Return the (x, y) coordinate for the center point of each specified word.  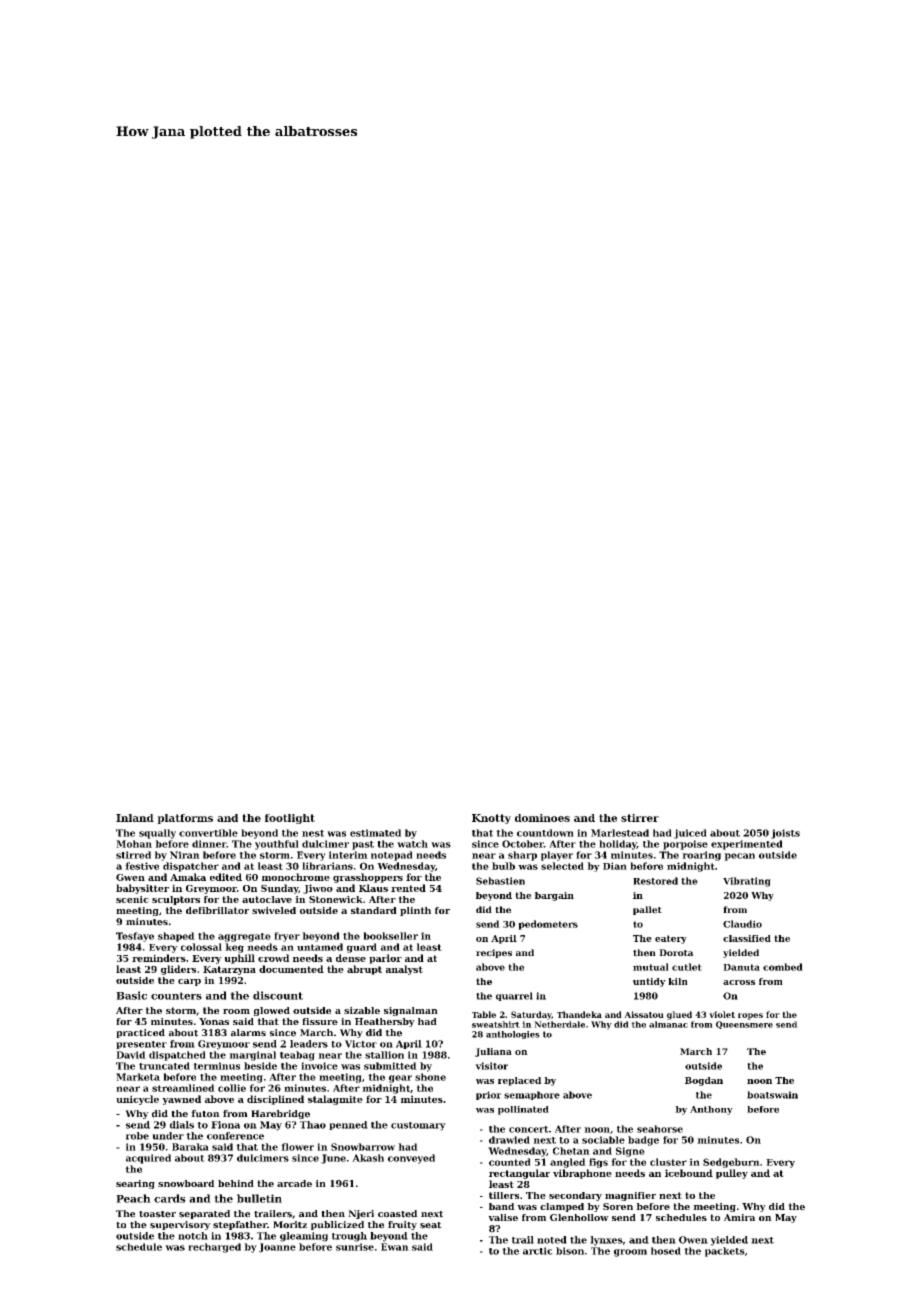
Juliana (493, 1052)
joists (785, 834)
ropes (750, 1016)
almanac (668, 1024)
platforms (185, 819)
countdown (545, 833)
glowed (272, 1011)
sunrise (355, 1247)
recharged (214, 1248)
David (131, 1055)
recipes (494, 953)
